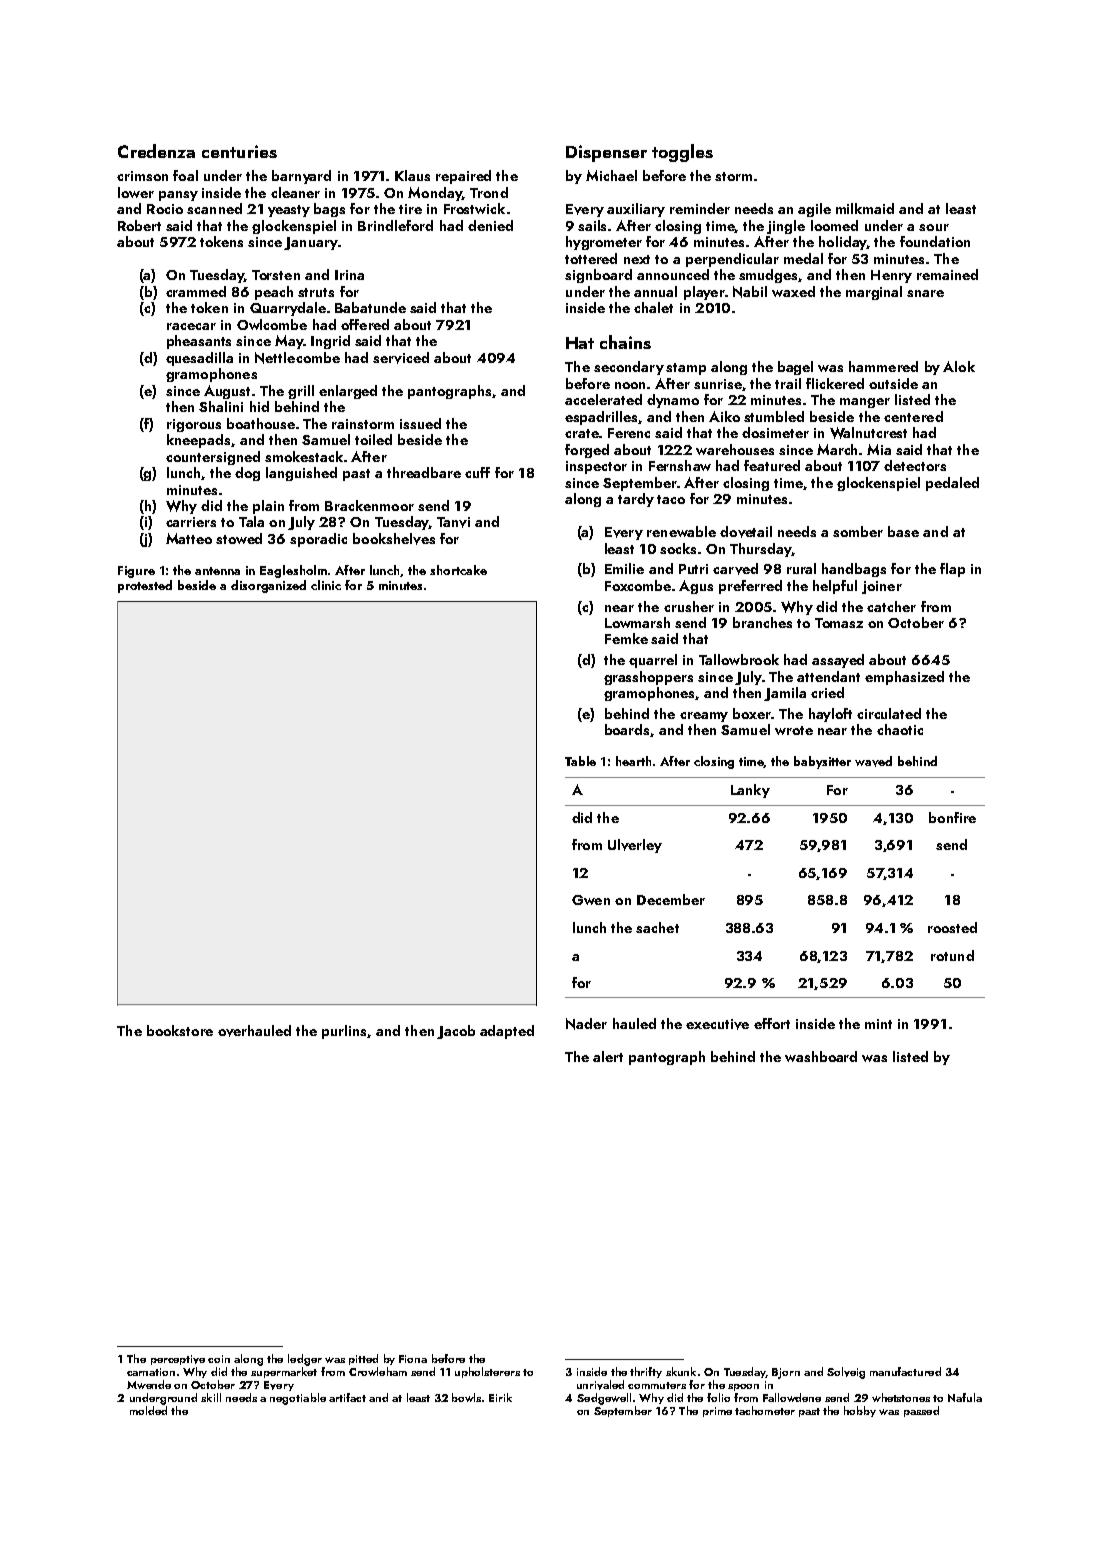 This screenshot has height=1558, width=1102. What do you see at coordinates (606, 153) in the screenshot?
I see `Dispenser` at bounding box center [606, 153].
